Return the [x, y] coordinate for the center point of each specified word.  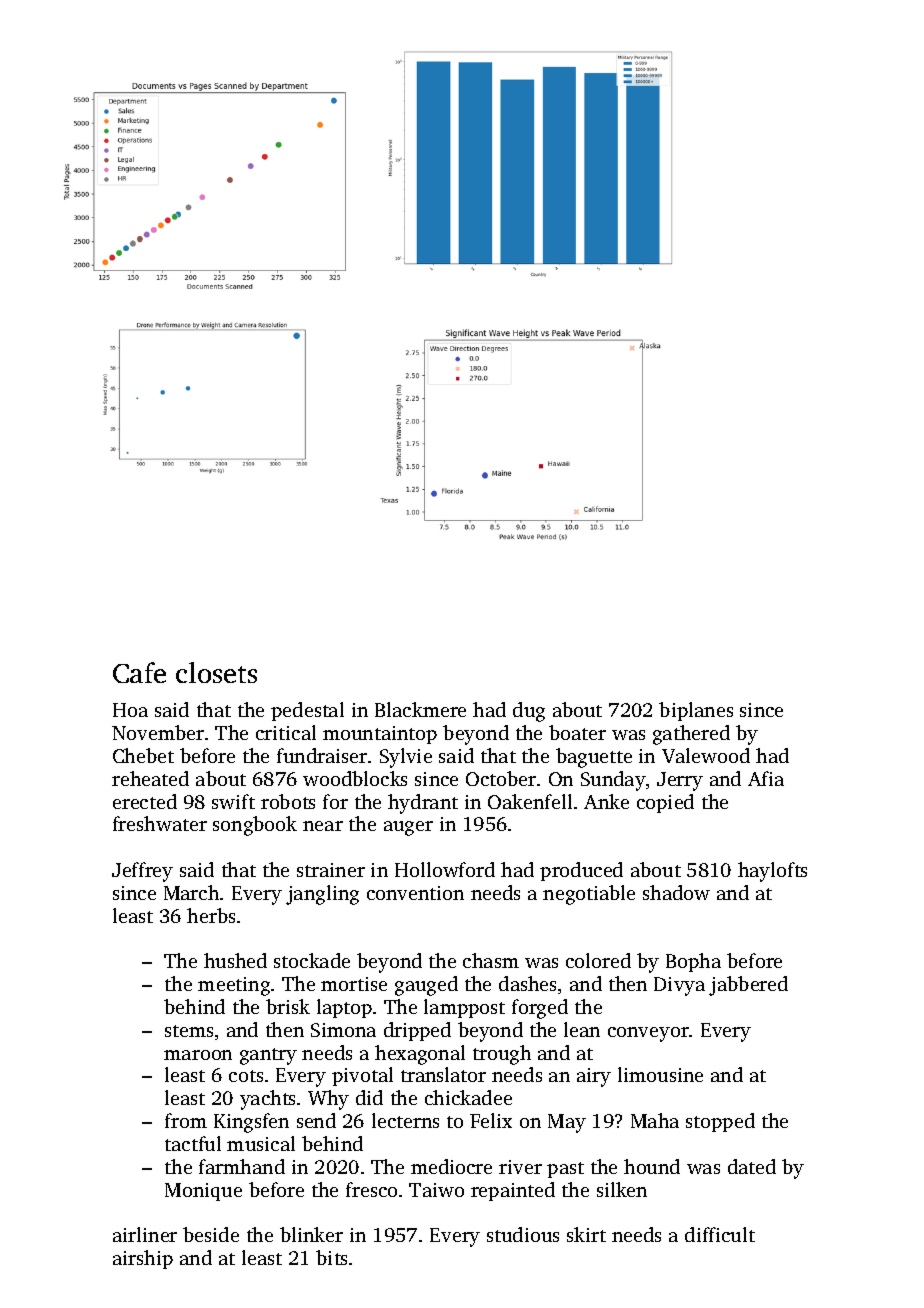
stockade [312, 960]
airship [143, 1259]
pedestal [307, 711]
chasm [491, 960]
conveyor [648, 1034]
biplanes [696, 711]
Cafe [139, 672]
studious [523, 1234]
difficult [720, 1234]
